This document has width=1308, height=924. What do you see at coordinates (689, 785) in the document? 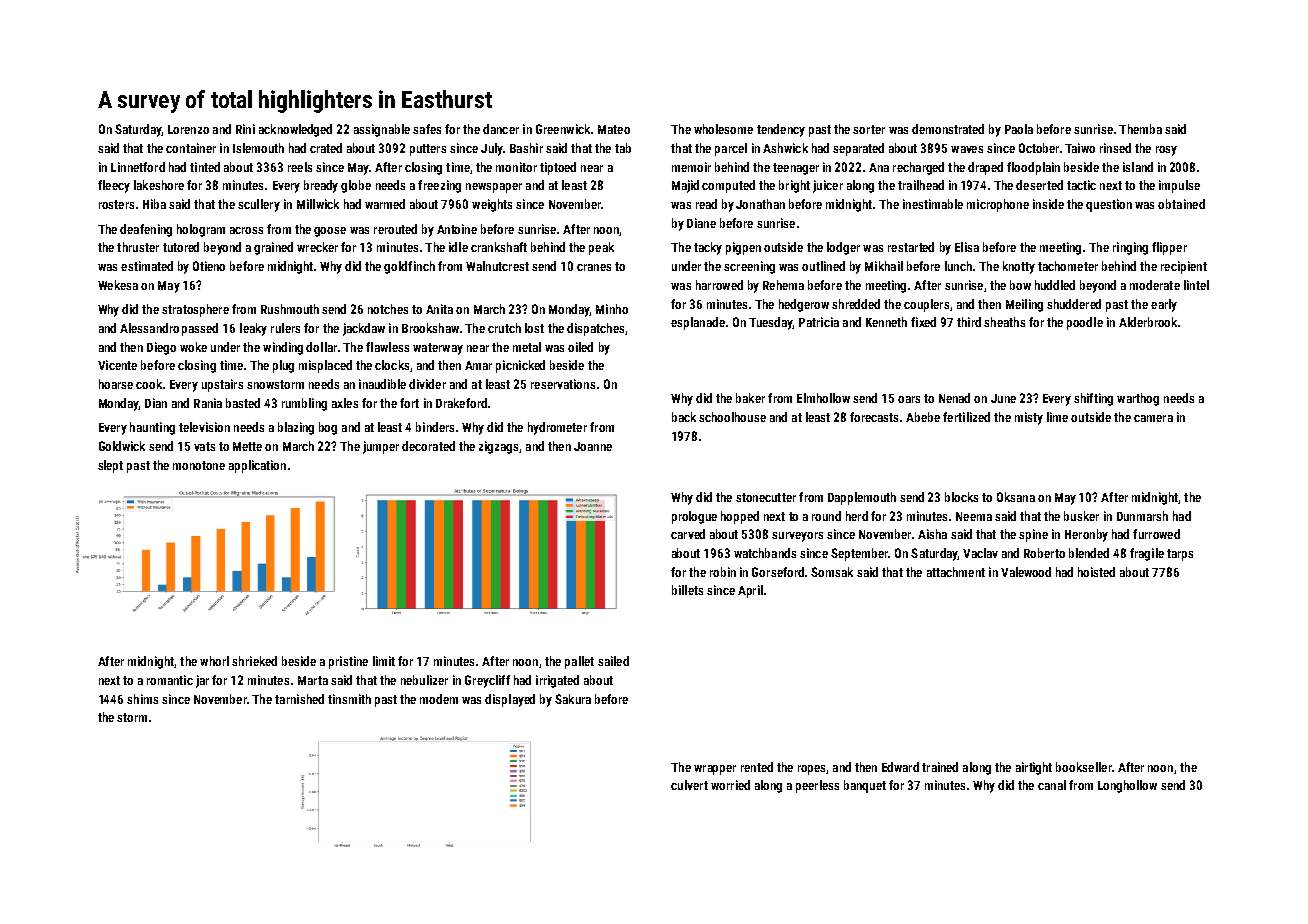
I see `culvert` at bounding box center [689, 785].
